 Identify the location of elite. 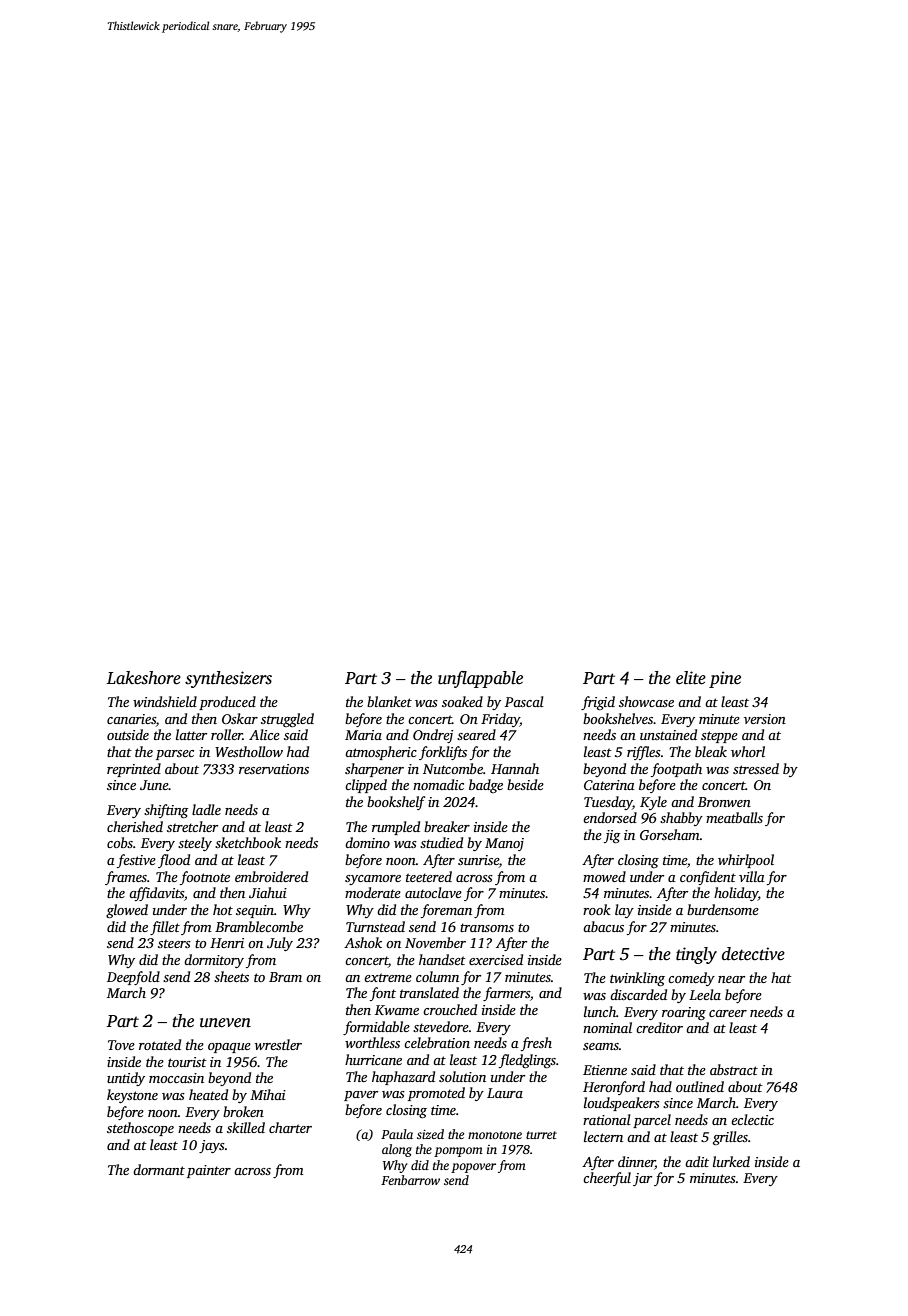
(691, 678).
